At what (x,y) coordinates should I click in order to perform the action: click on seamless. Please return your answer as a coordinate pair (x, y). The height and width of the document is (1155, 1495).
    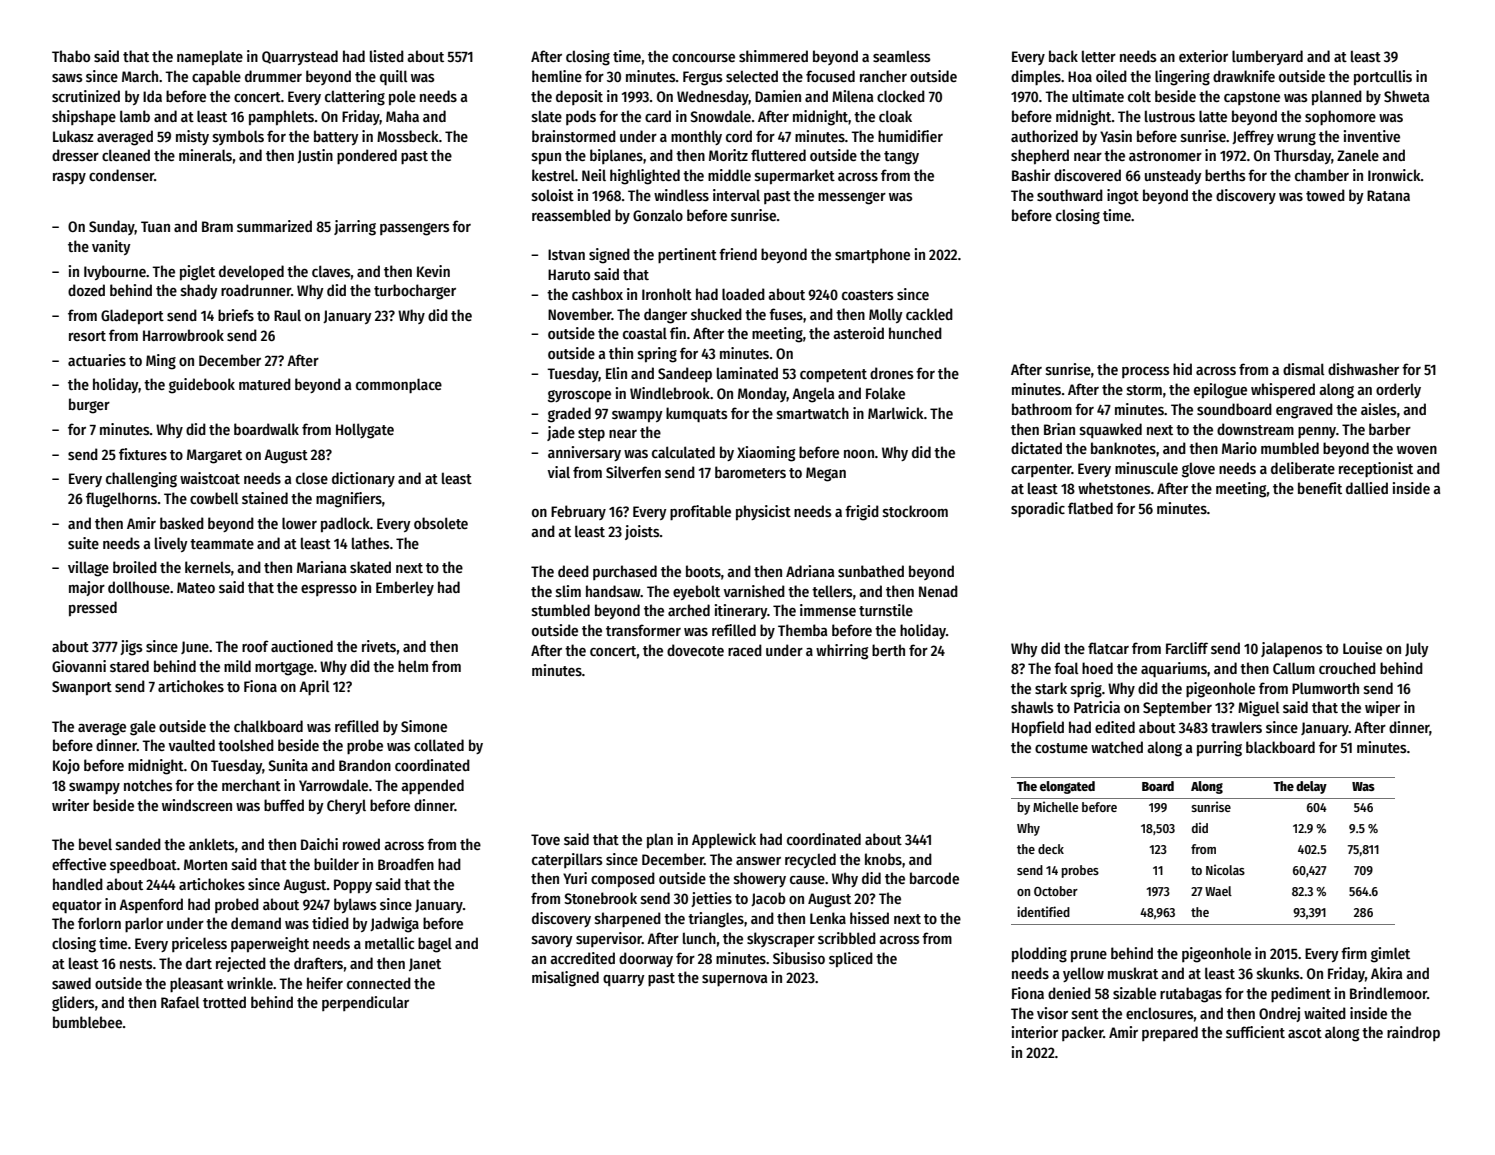
    Looking at the image, I should click on (902, 56).
